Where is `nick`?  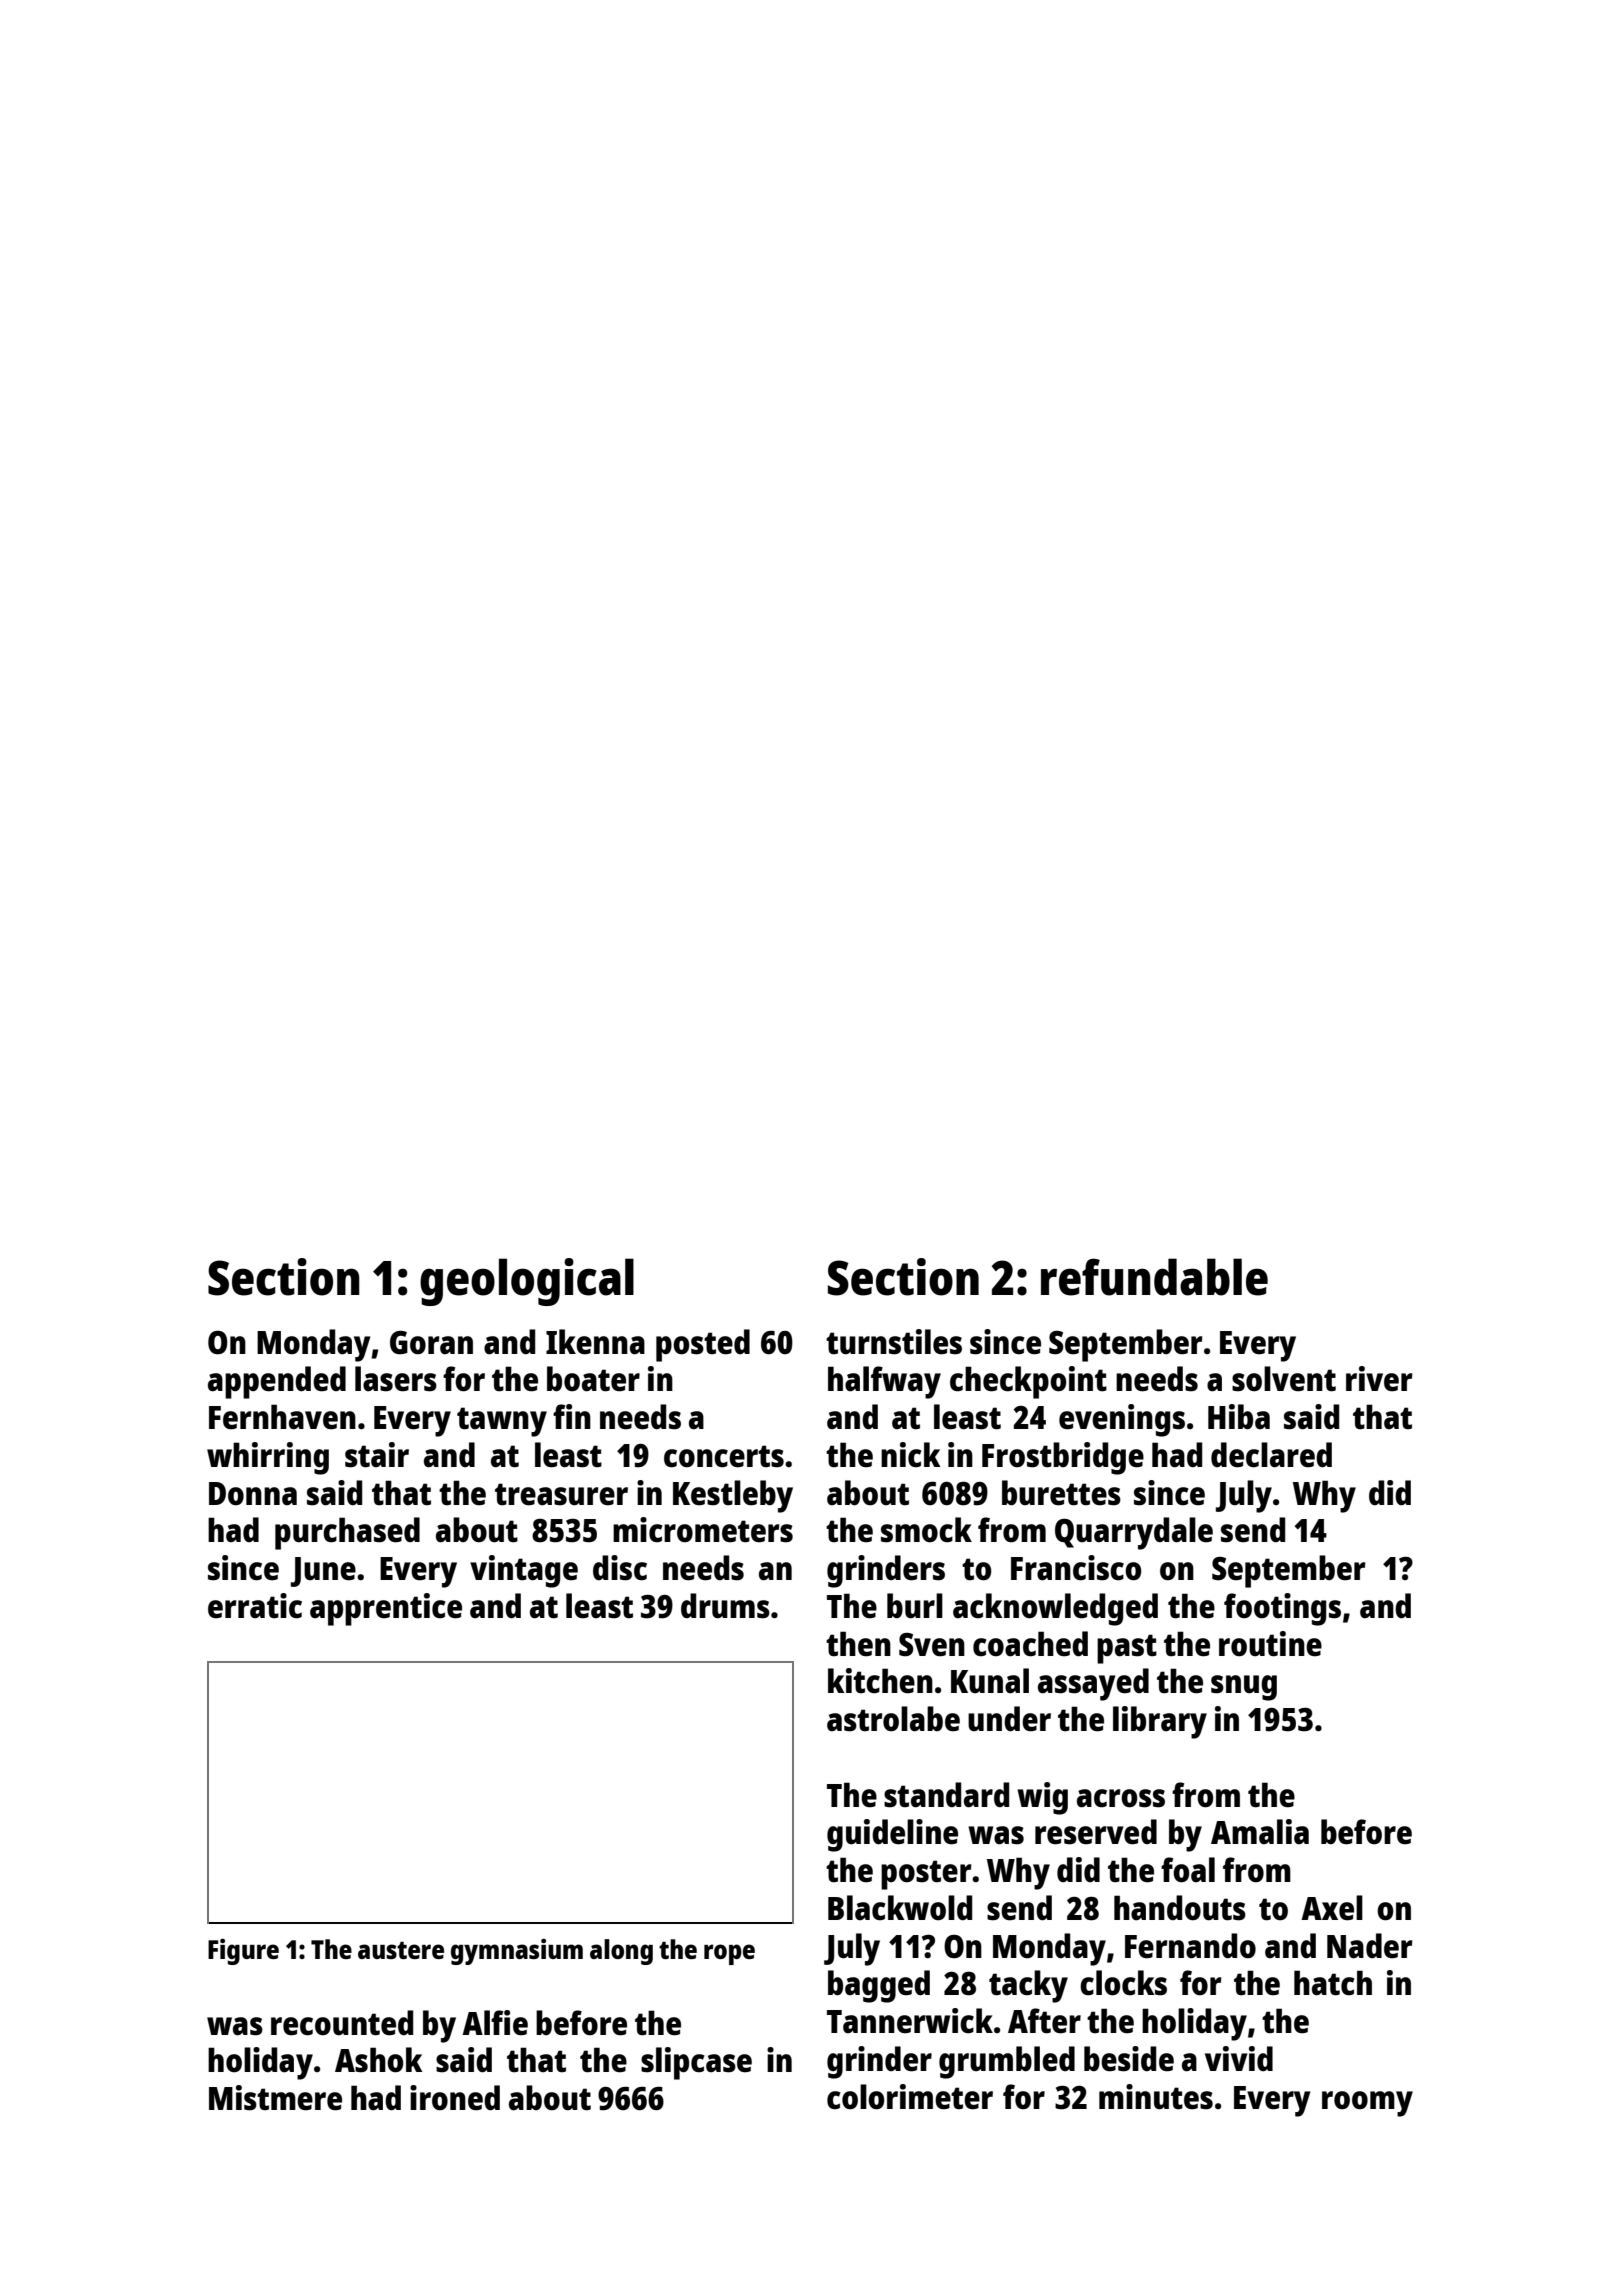
nick is located at coordinates (911, 1455).
